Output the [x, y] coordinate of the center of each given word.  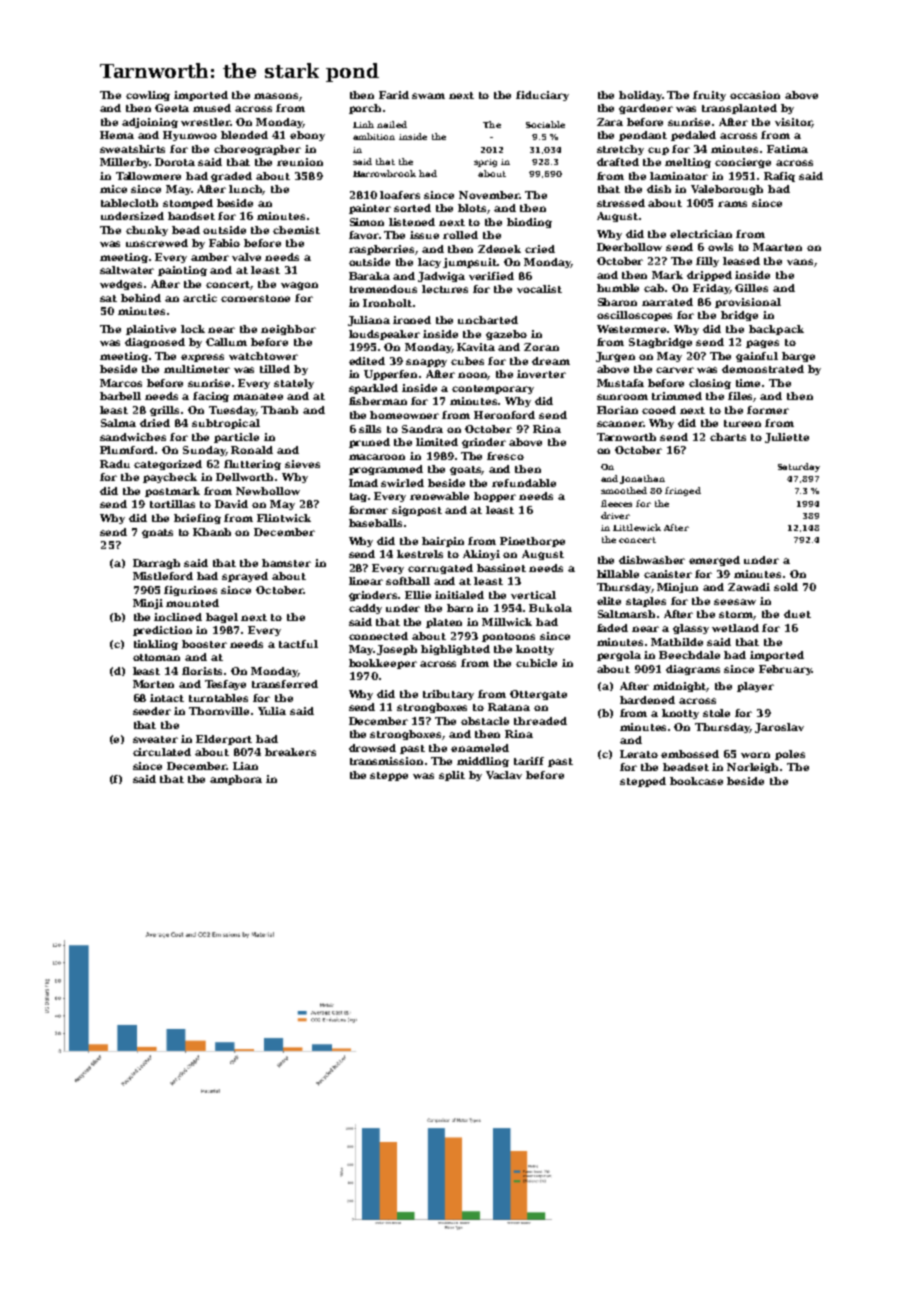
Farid [394, 95]
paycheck [170, 478]
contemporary [493, 389]
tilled [275, 369]
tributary [448, 695]
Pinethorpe [532, 542]
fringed [683, 491]
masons [276, 96]
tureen [742, 423]
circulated [162, 752]
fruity [709, 96]
